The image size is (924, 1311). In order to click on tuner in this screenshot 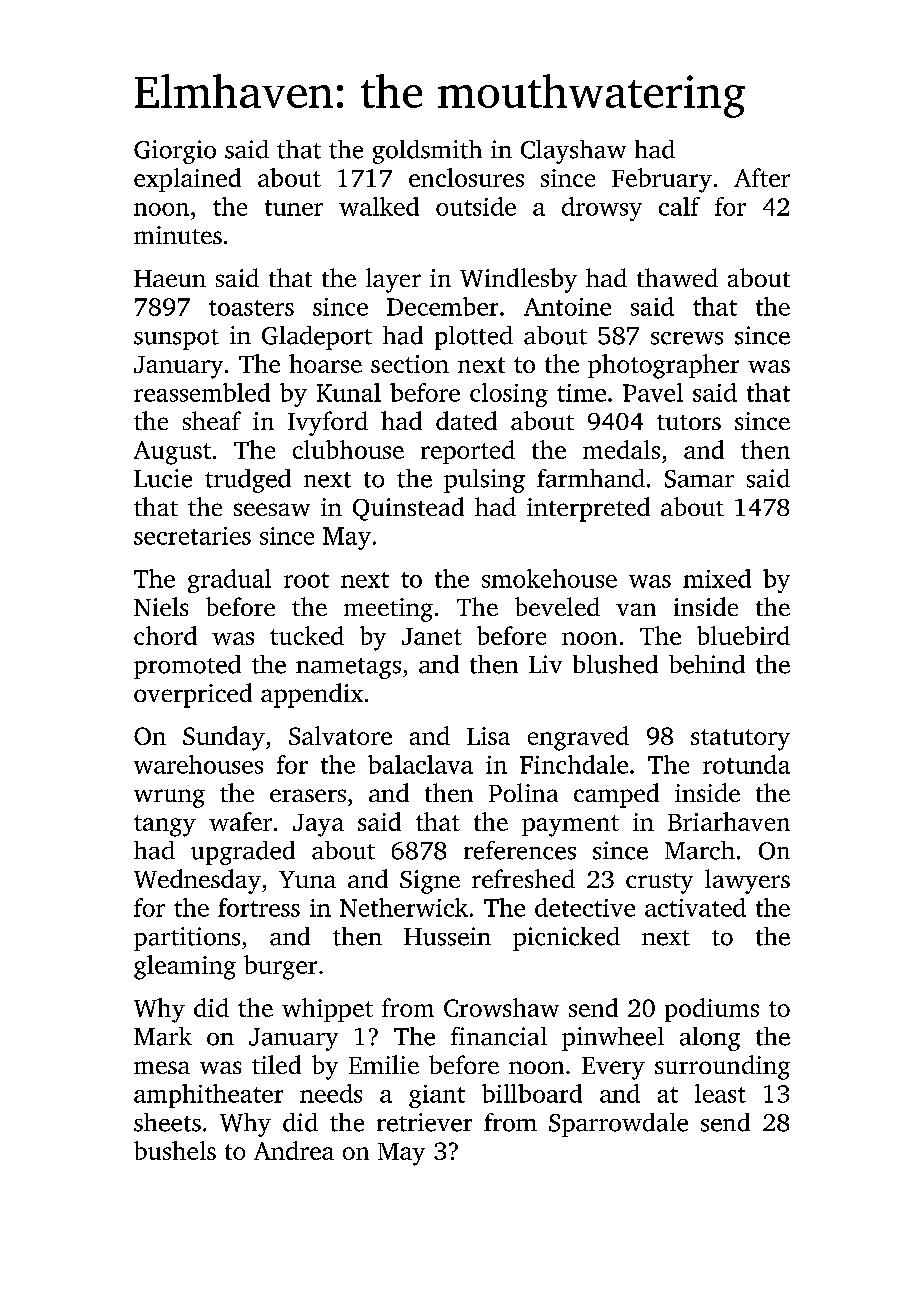, I will do `click(294, 208)`.
